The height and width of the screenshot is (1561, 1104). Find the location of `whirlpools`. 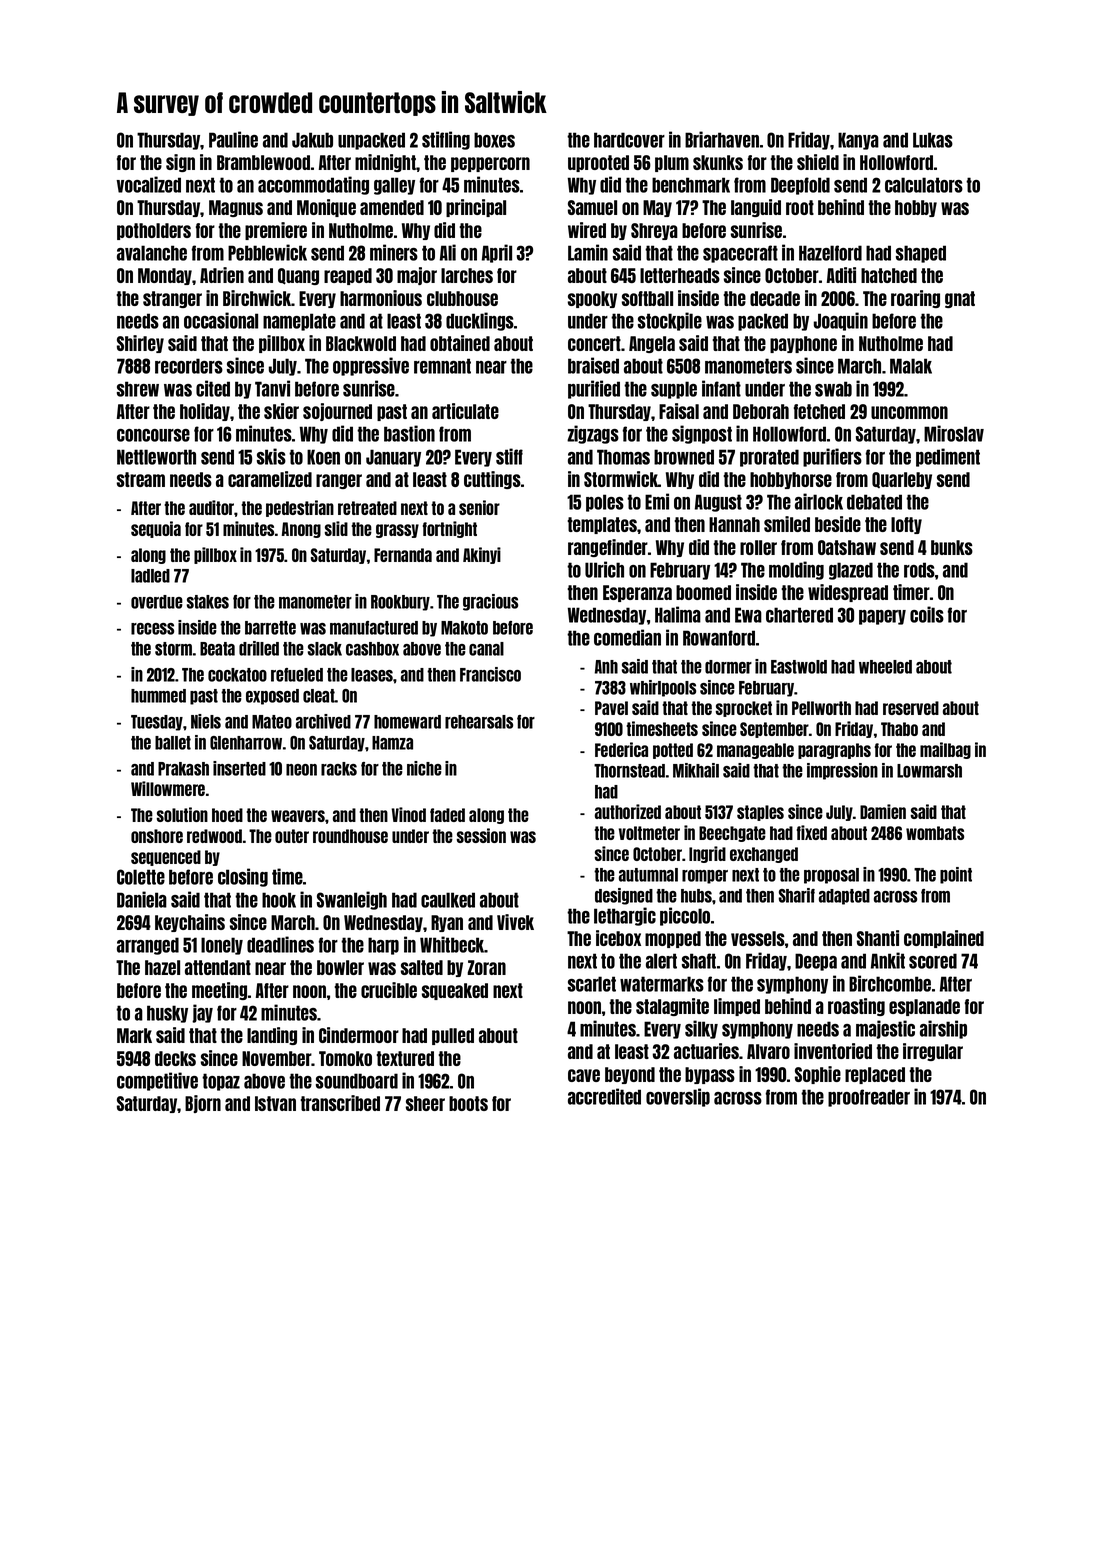

whirlpools is located at coordinates (663, 688).
